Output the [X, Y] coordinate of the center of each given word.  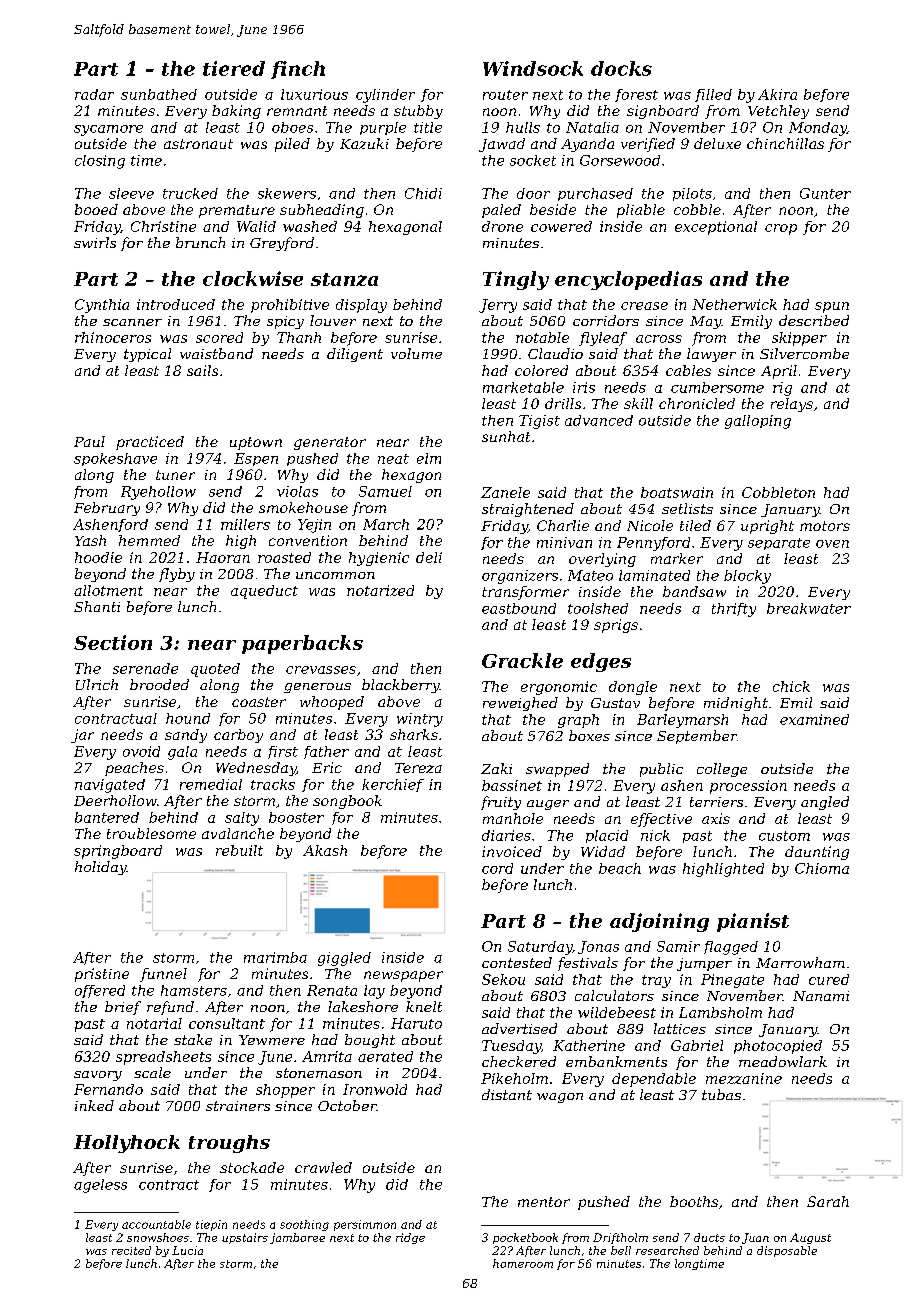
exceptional [716, 228]
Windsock [533, 68]
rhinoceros [113, 337]
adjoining [659, 922]
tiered [234, 68]
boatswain [677, 492]
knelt [424, 1006]
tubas [721, 1094]
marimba [275, 957]
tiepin [211, 1225]
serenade [145, 668]
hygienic [379, 559]
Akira [777, 94]
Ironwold [375, 1089]
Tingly [516, 280]
